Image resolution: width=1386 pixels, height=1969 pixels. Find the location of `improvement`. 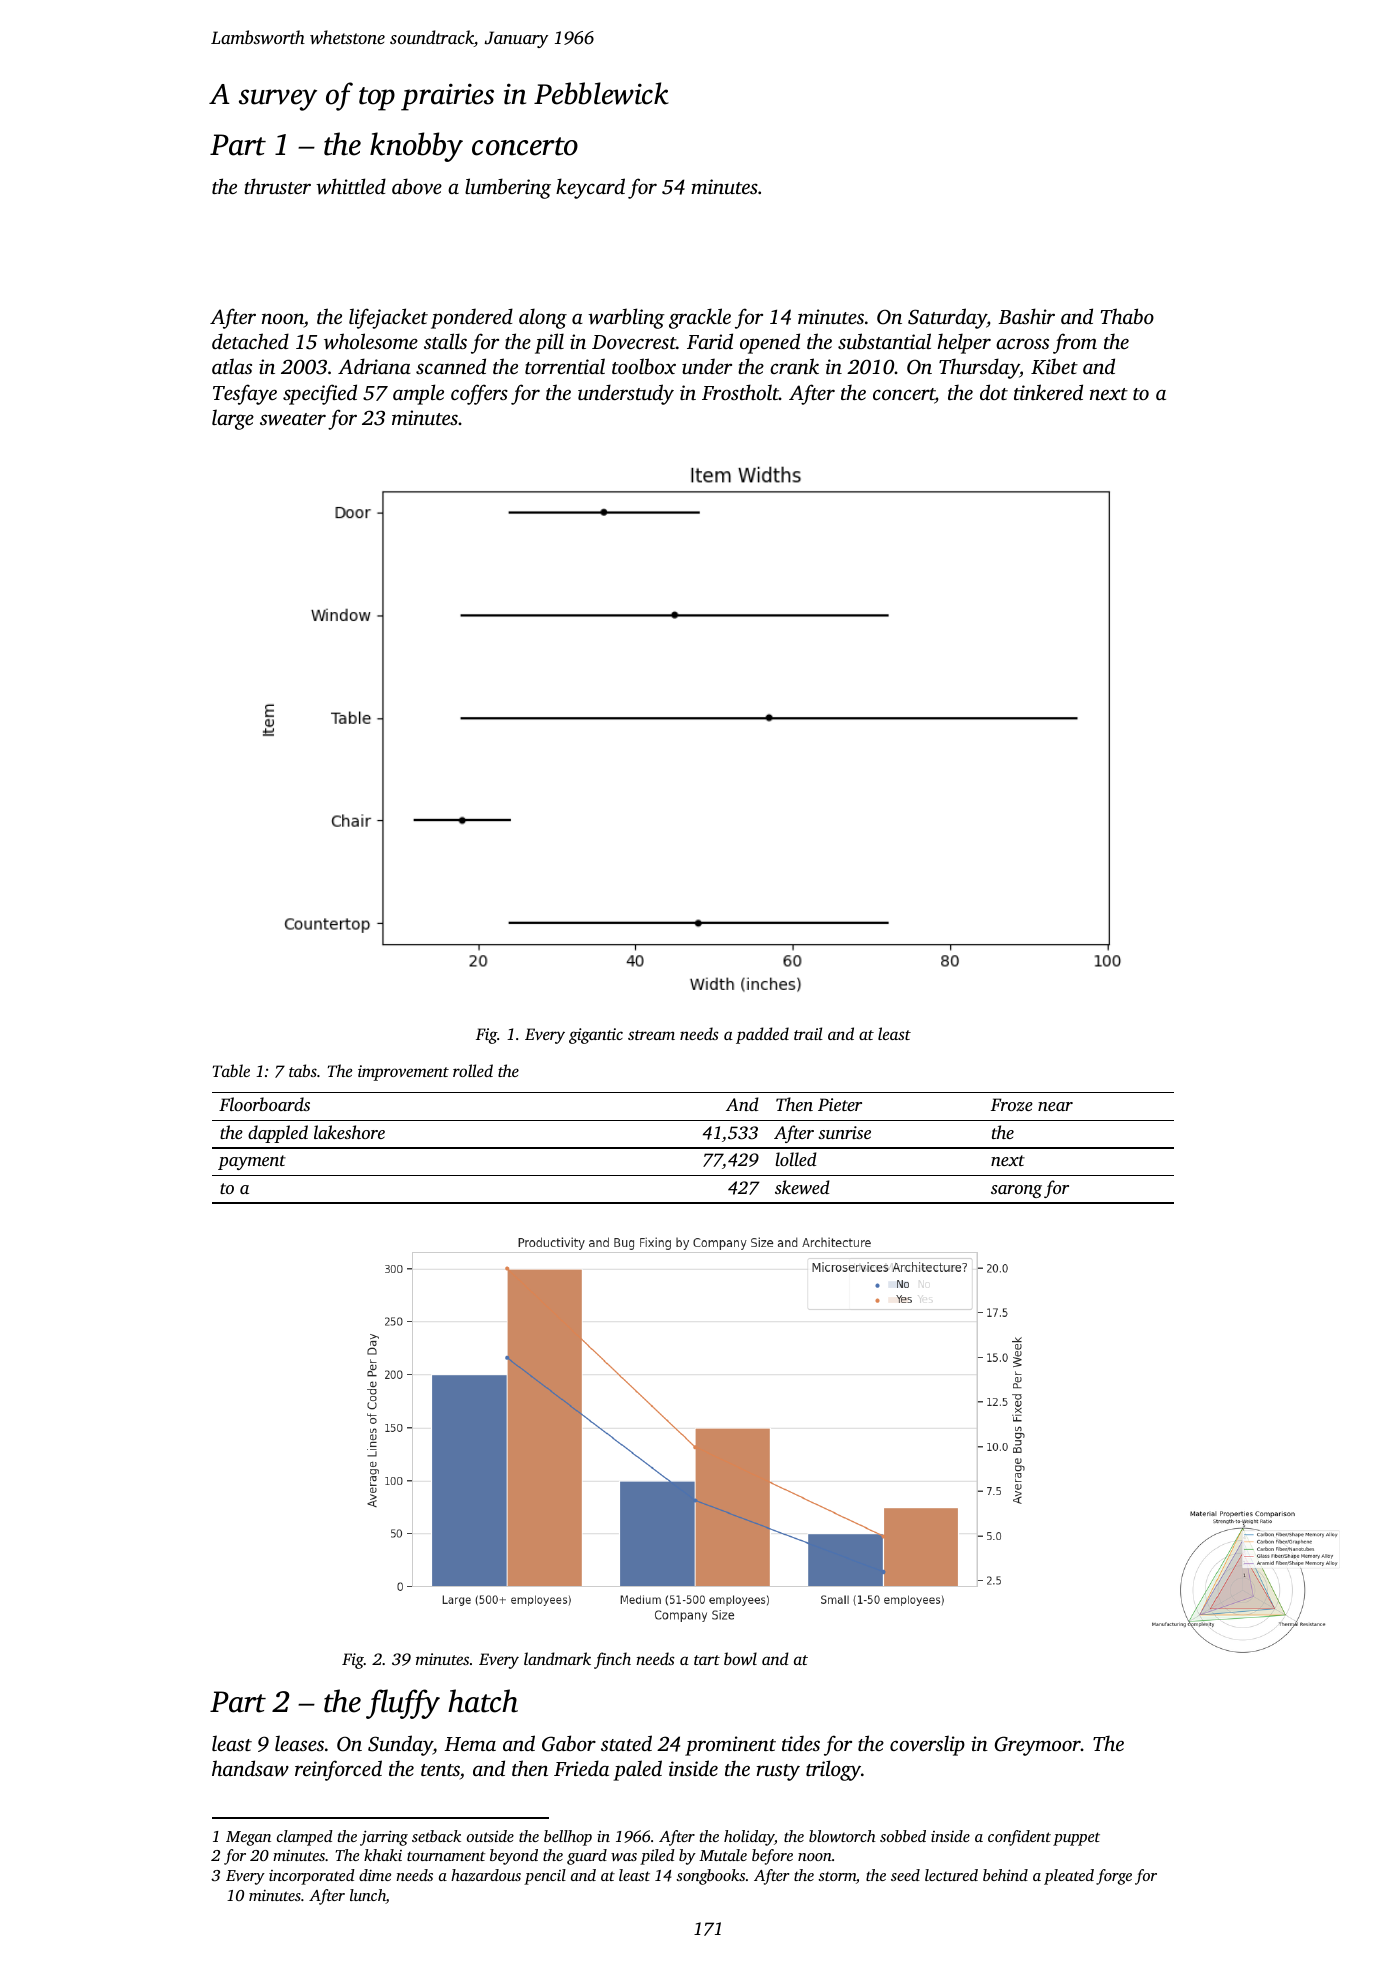

improvement is located at coordinates (403, 1073).
